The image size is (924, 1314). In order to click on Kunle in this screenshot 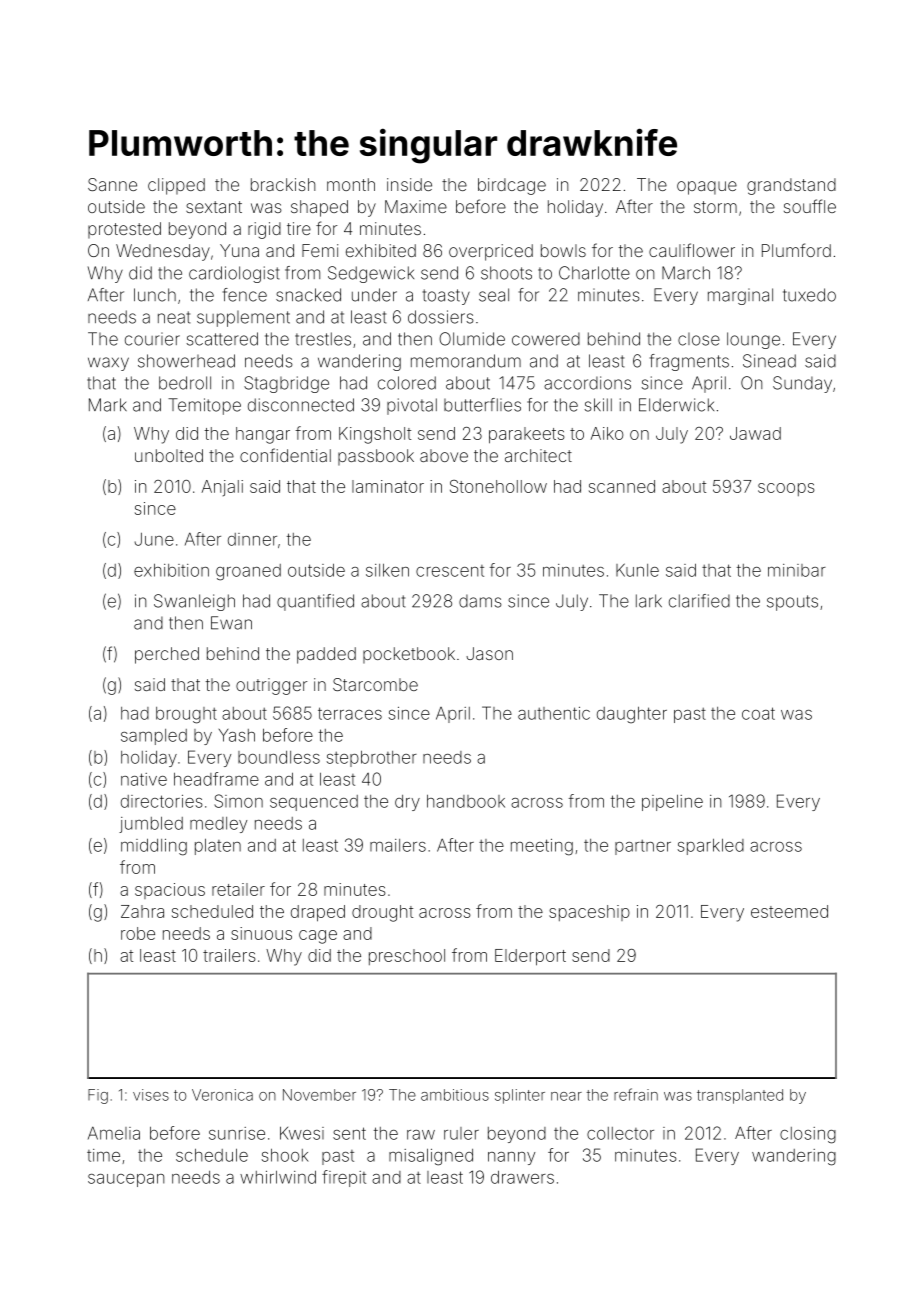, I will do `click(637, 570)`.
